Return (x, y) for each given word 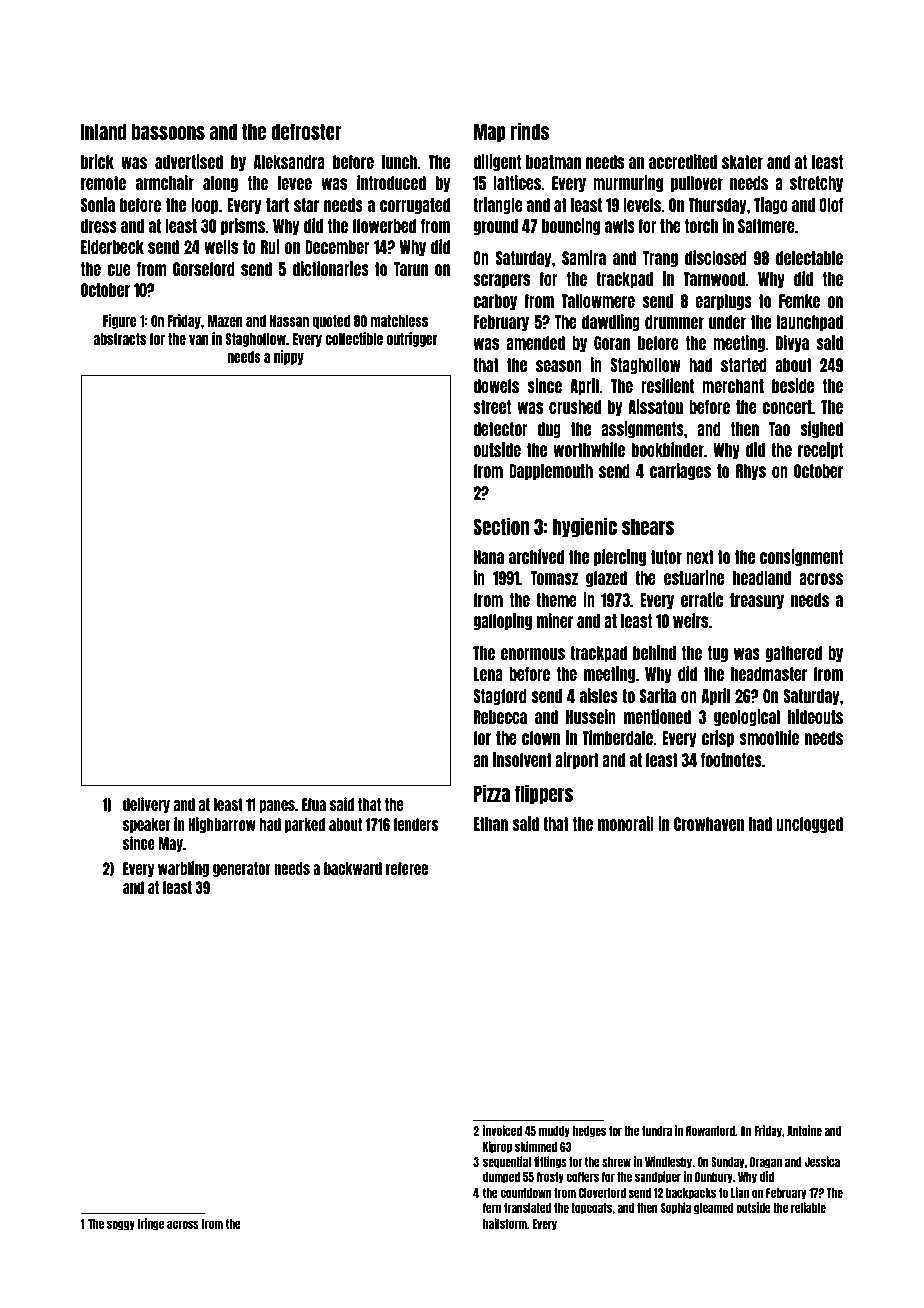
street (492, 407)
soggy (121, 1225)
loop (204, 206)
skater (742, 162)
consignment (801, 557)
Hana (489, 557)
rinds (530, 131)
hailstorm (505, 1223)
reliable (808, 1207)
